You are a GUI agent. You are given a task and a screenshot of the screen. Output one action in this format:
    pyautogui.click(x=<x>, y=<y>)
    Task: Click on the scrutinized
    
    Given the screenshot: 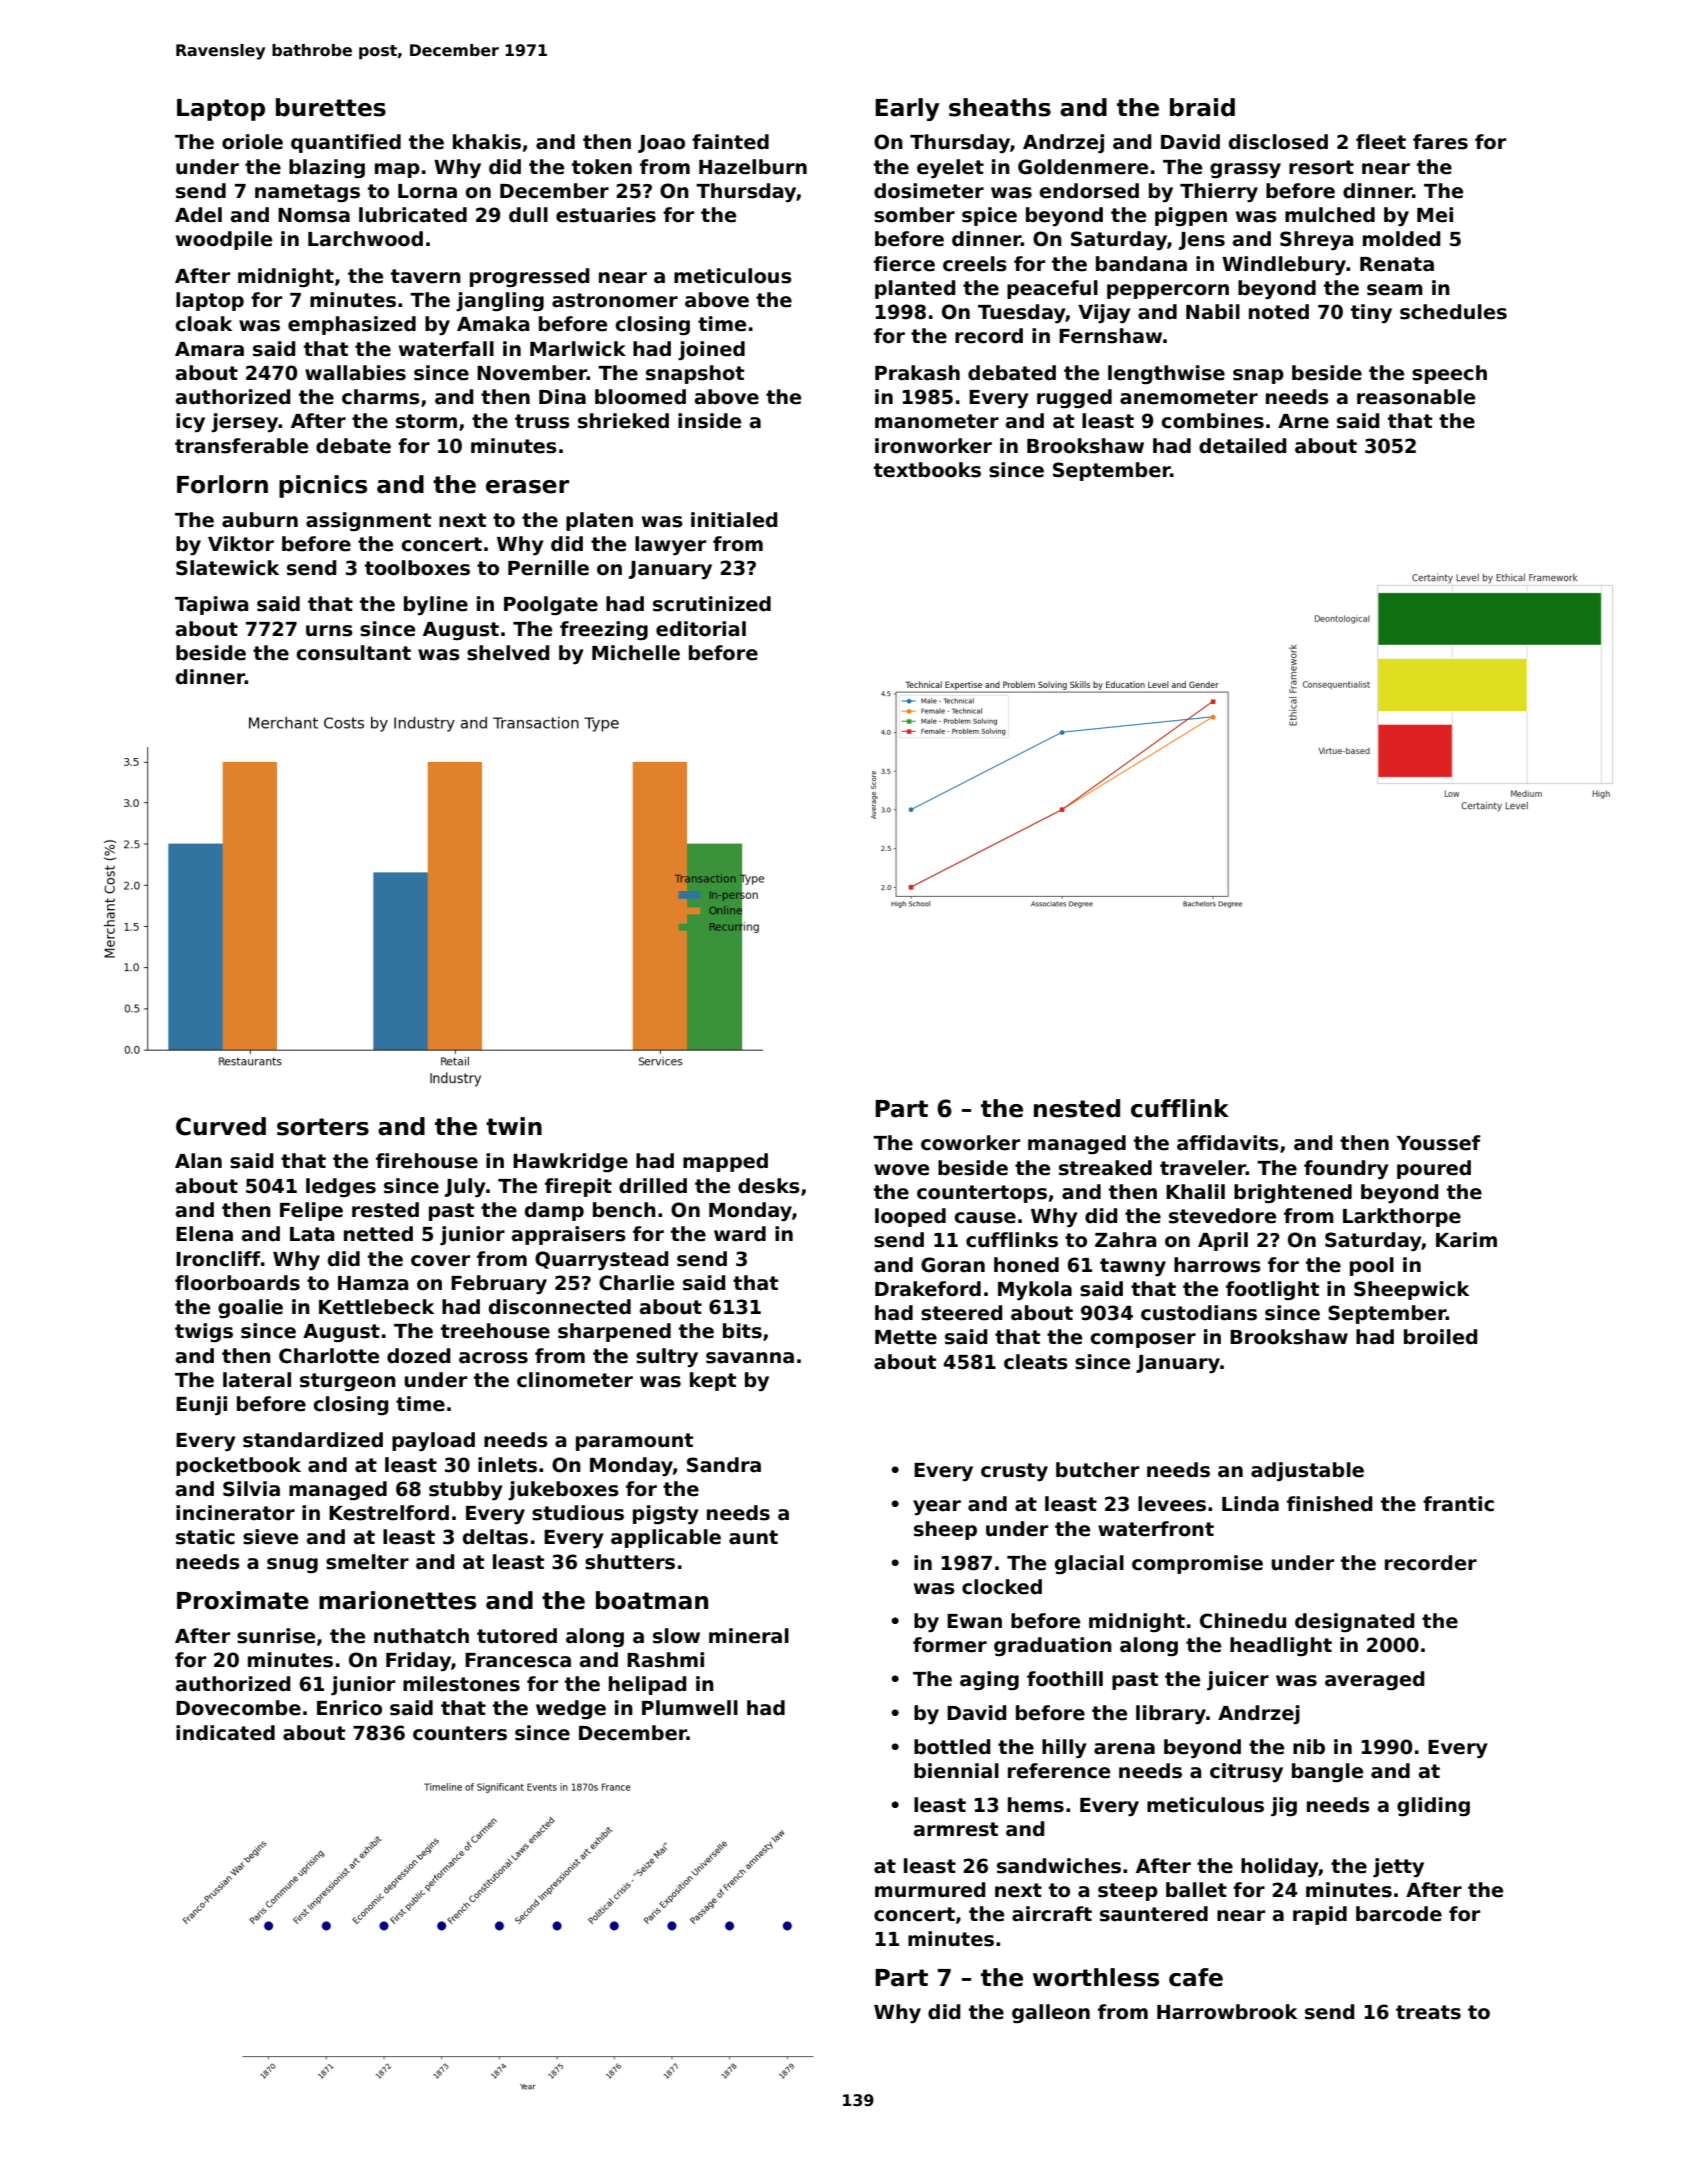 What is the action you would take?
    pyautogui.click(x=712, y=604)
